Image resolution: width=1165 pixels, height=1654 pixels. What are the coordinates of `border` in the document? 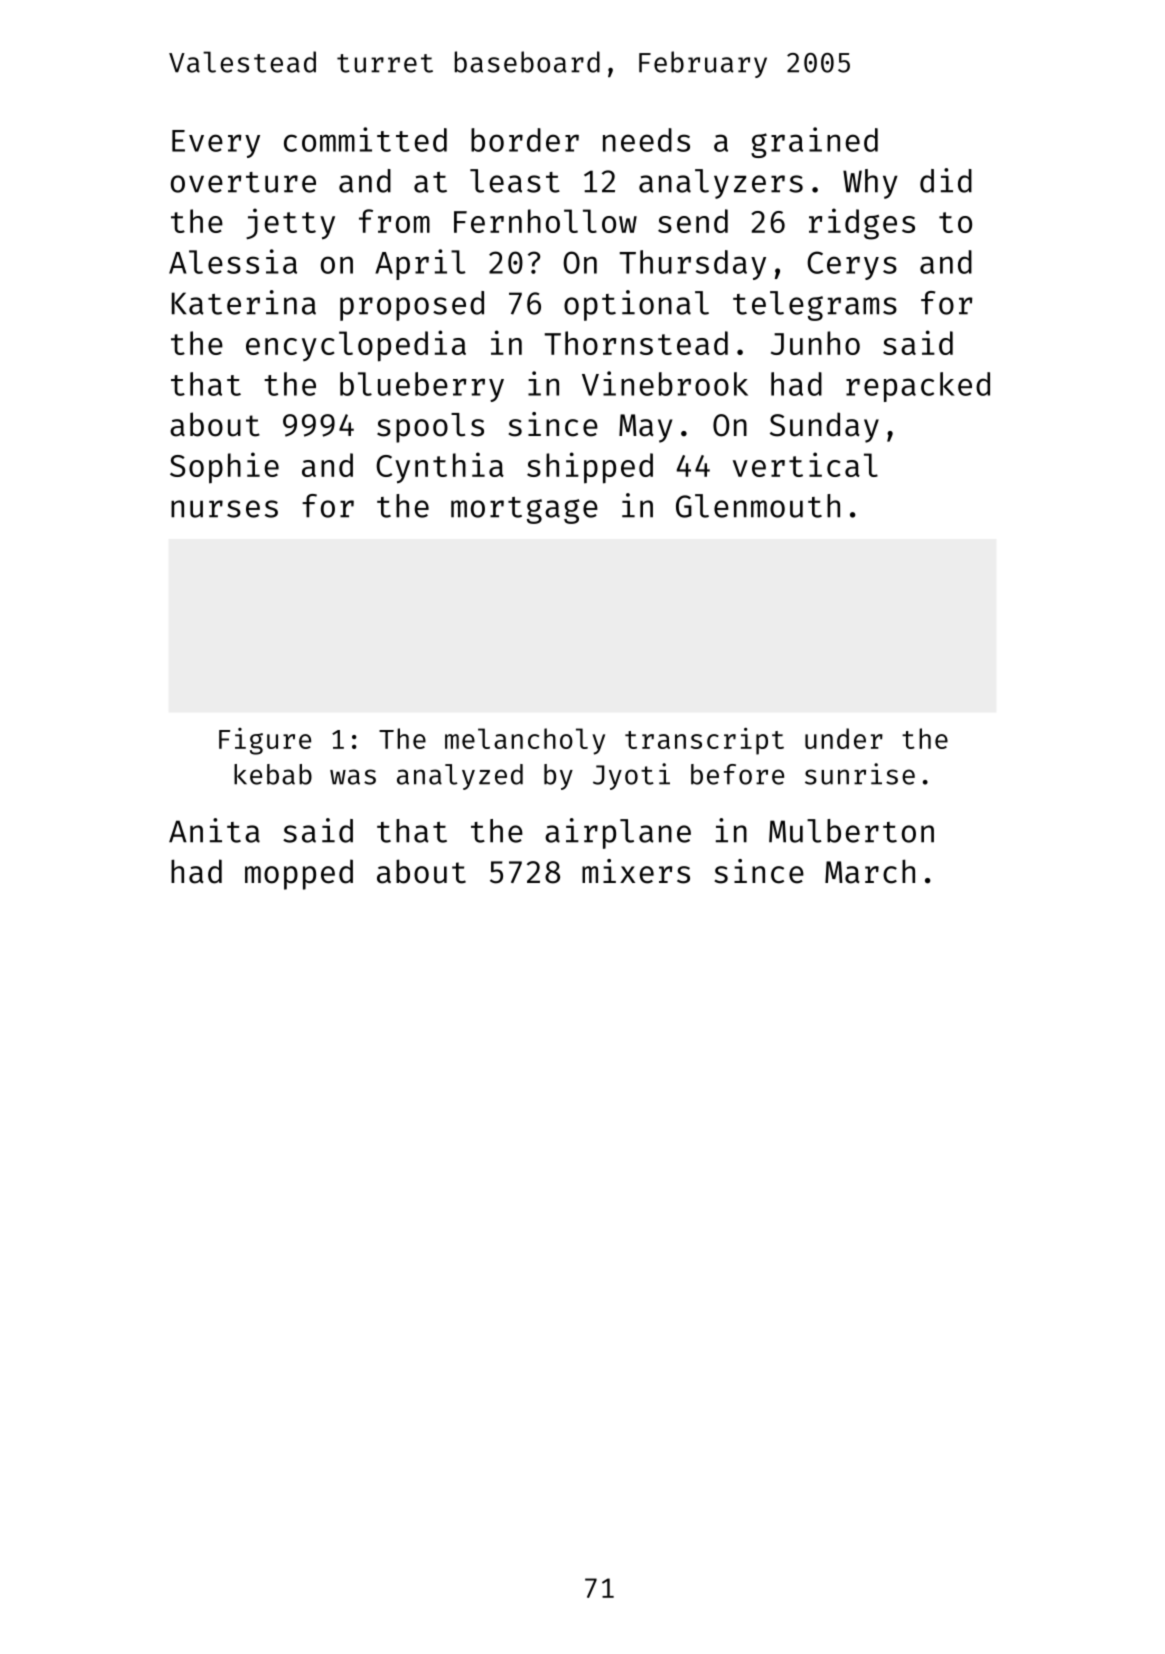 It's located at (525, 140).
